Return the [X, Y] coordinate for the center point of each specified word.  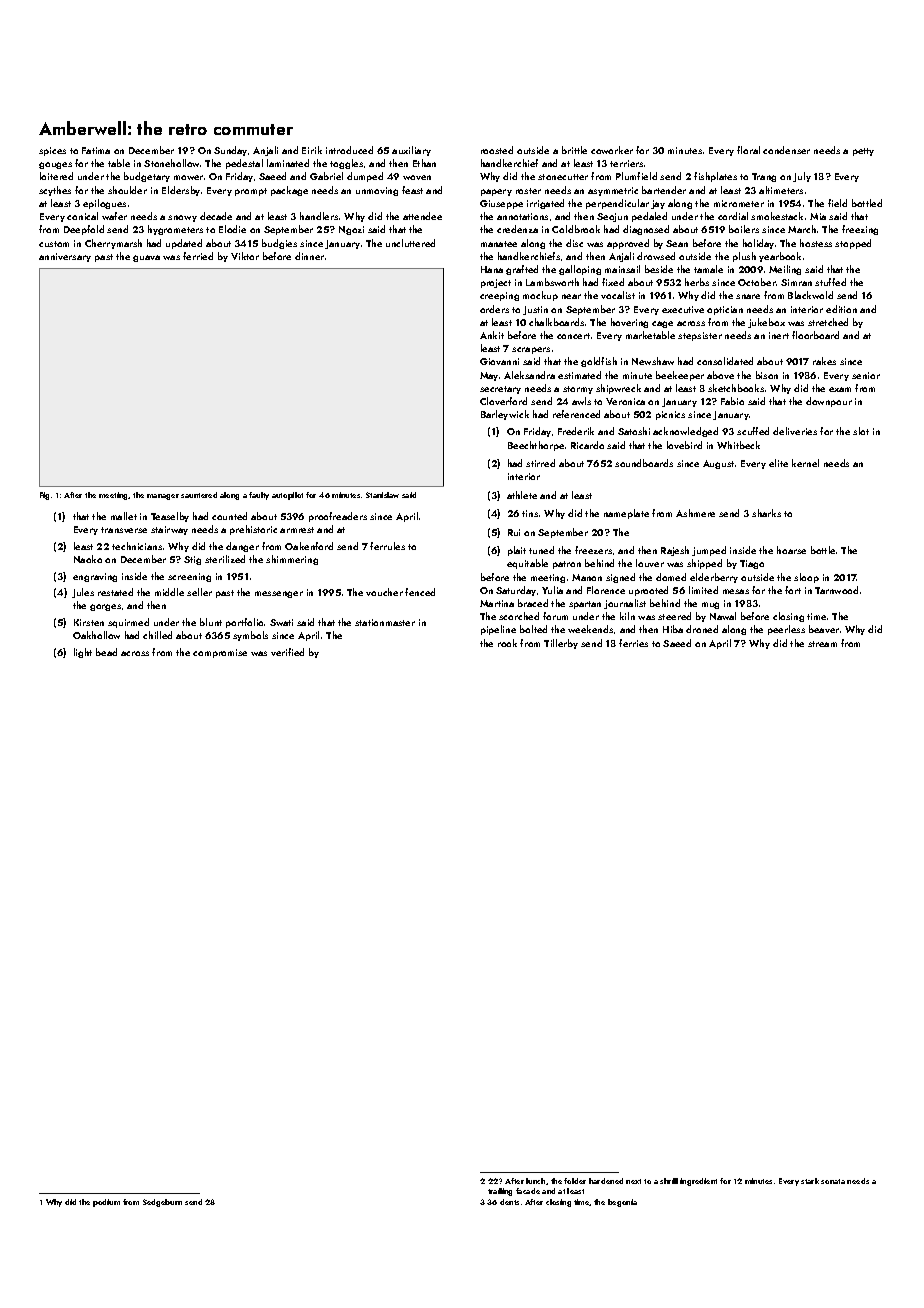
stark [810, 1181]
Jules [83, 593]
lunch [535, 1181]
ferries [633, 643]
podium [106, 1203]
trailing [500, 1192]
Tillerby [561, 644]
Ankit [492, 335]
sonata [833, 1181]
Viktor [245, 256]
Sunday [230, 151]
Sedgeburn [162, 1203]
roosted [497, 150]
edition [841, 309]
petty [863, 152]
